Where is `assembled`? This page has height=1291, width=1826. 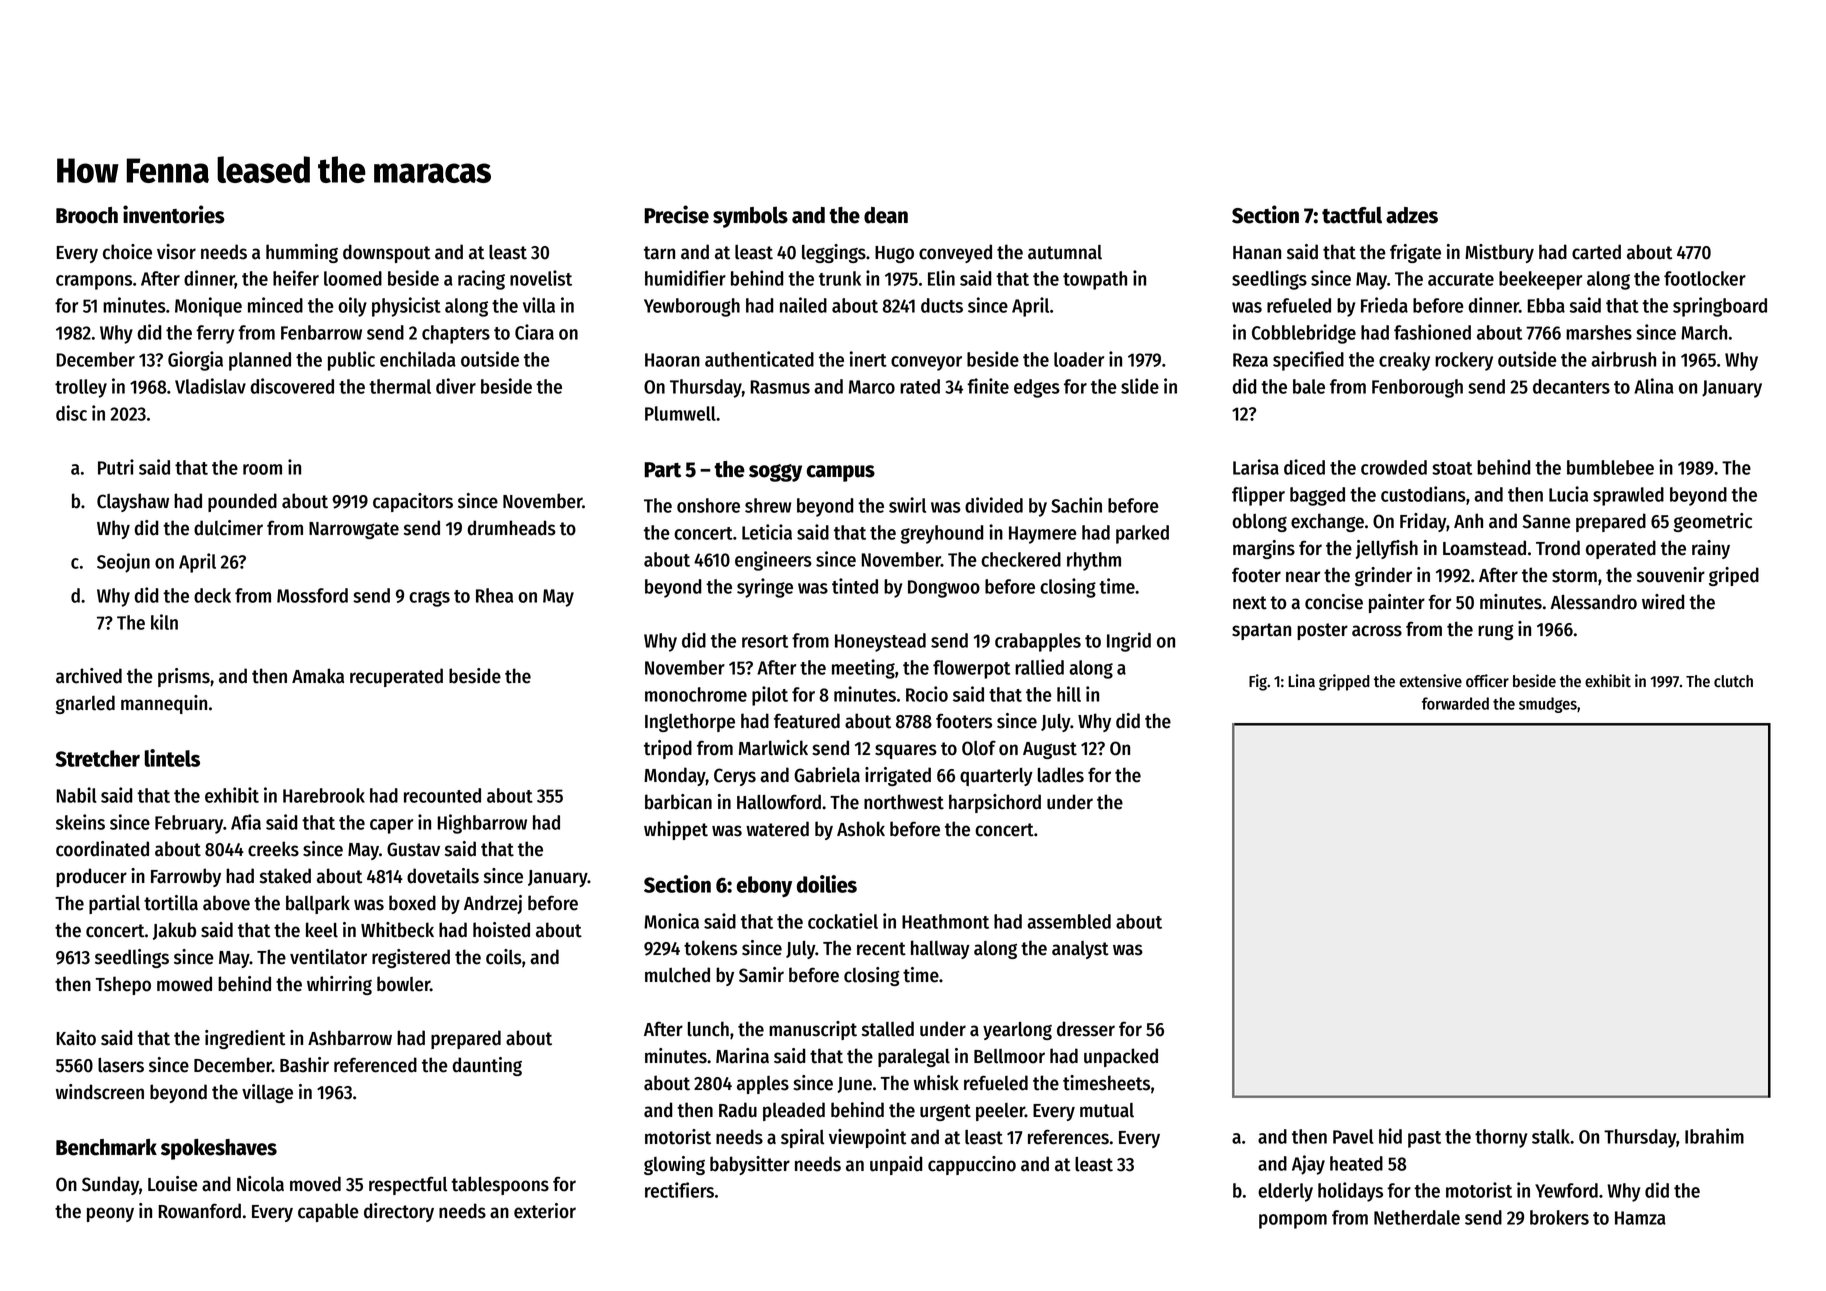
assembled is located at coordinates (1069, 921).
